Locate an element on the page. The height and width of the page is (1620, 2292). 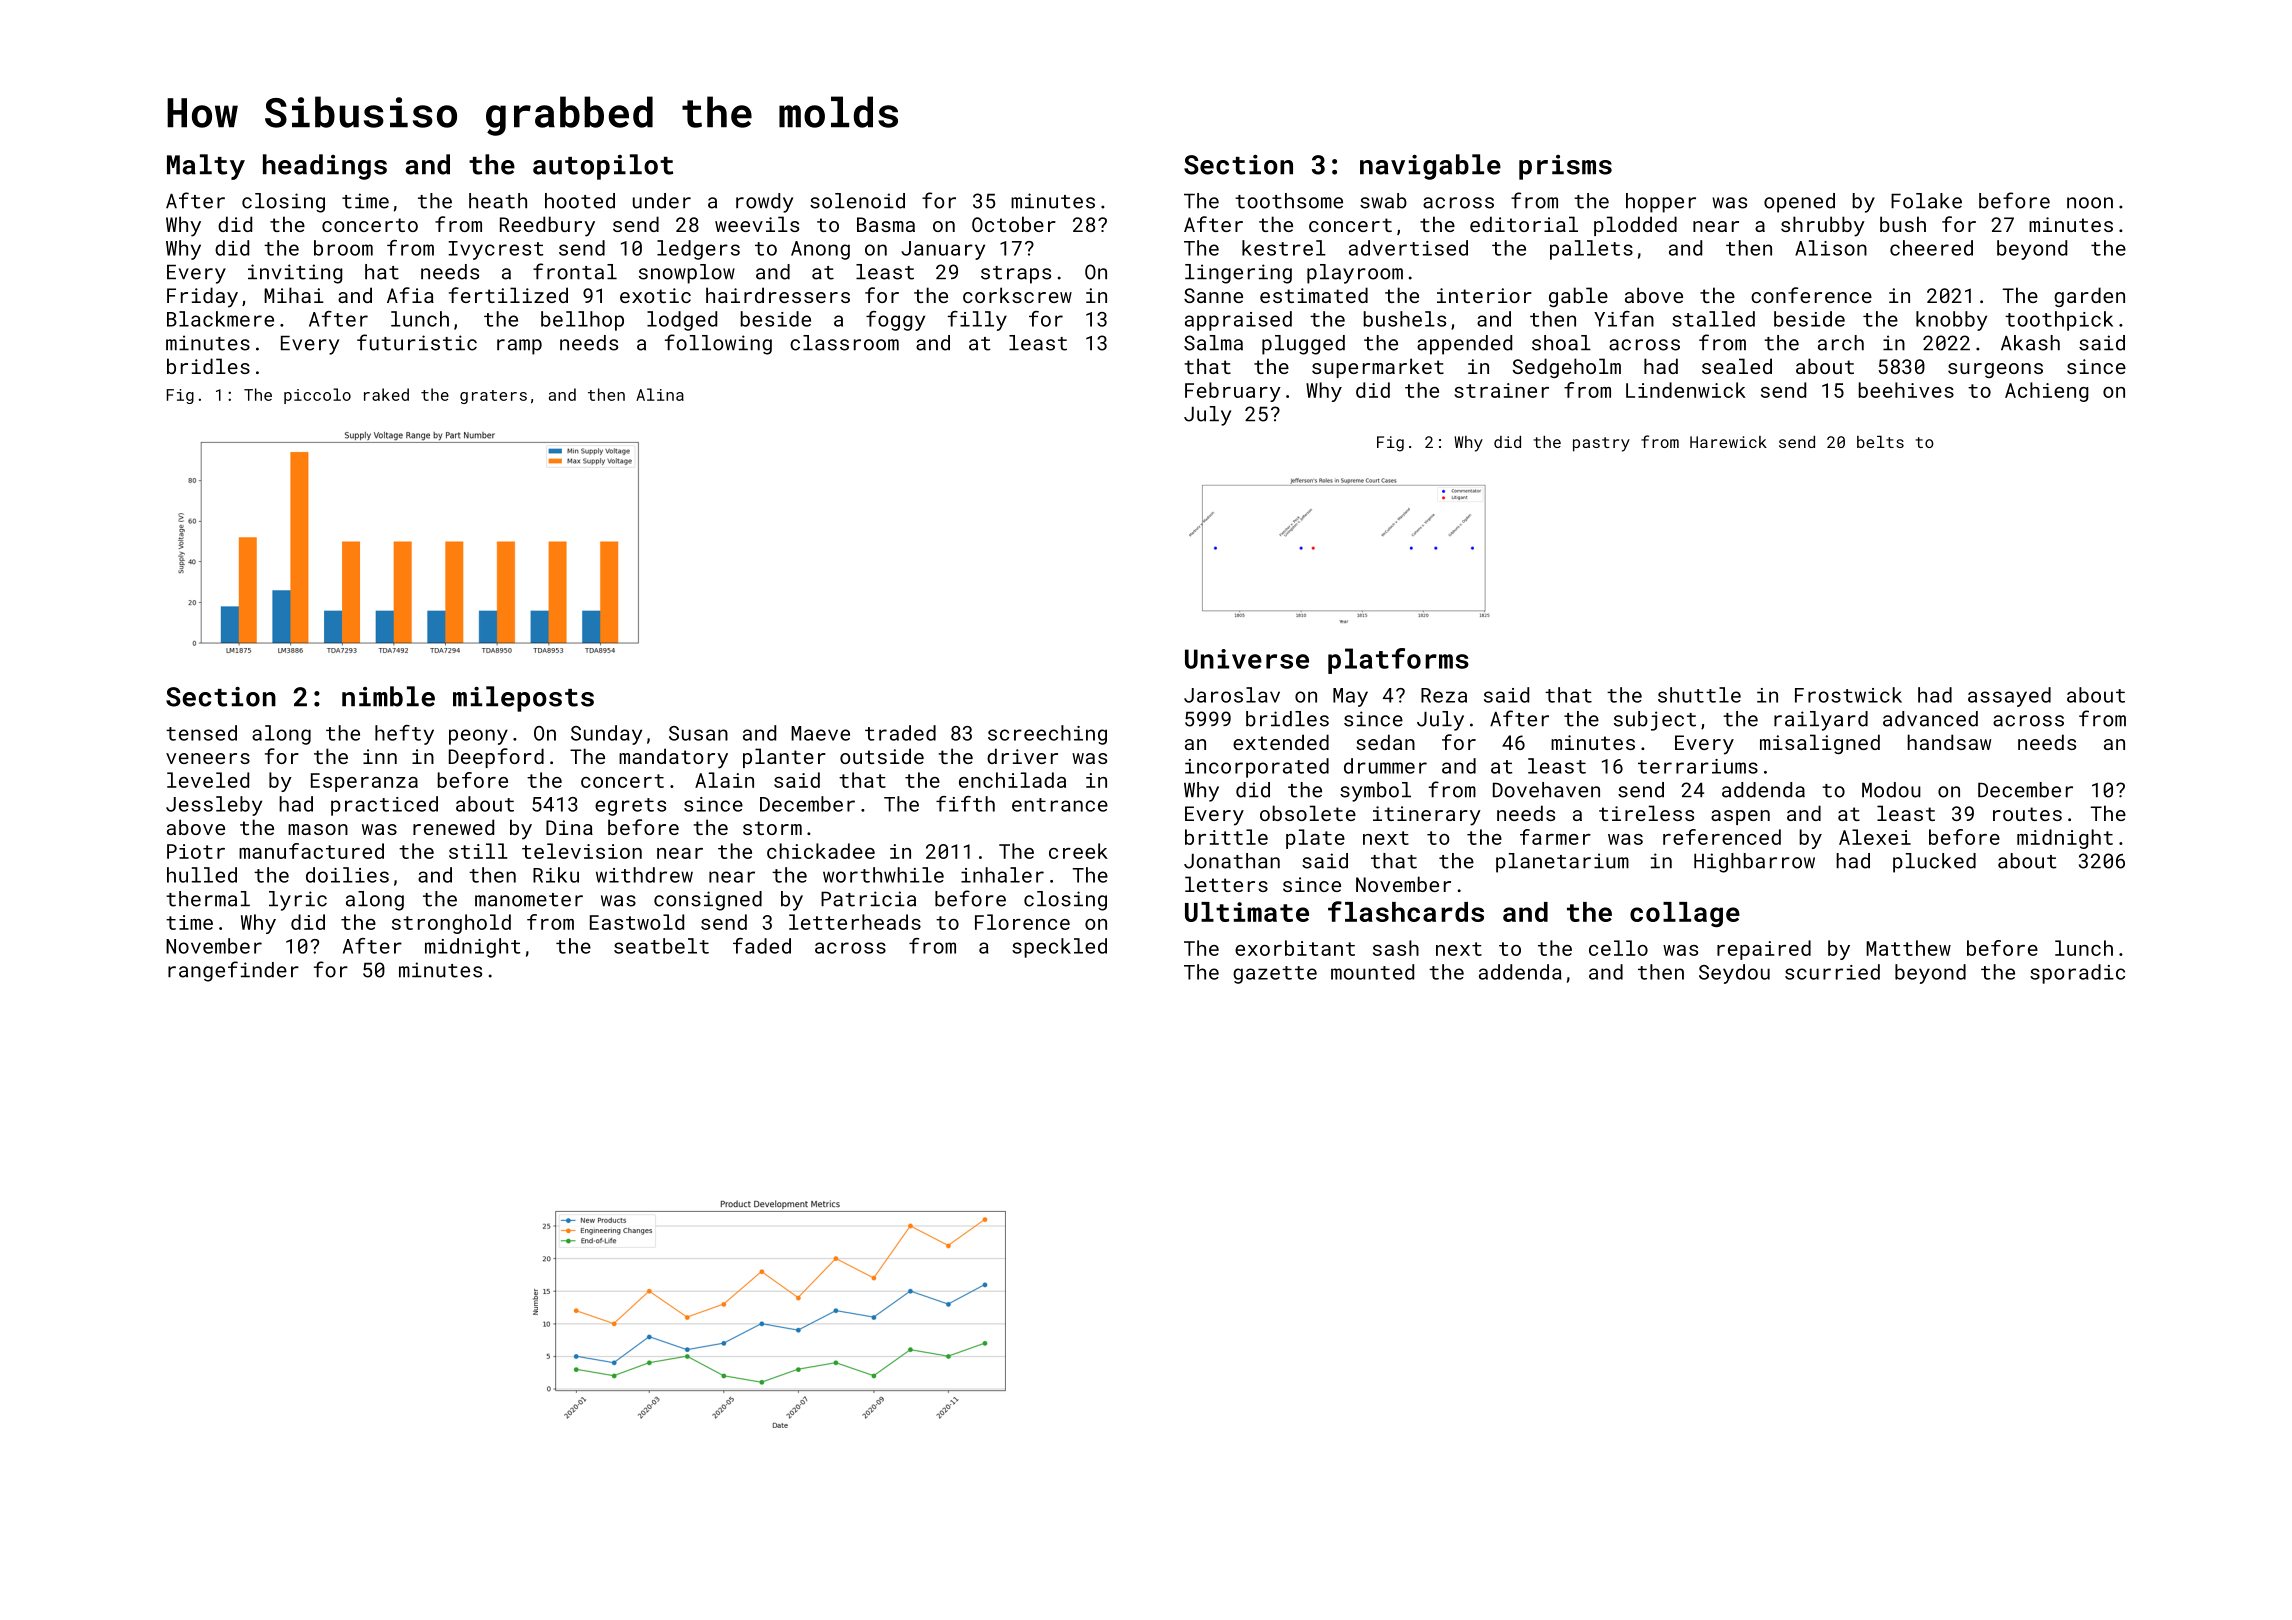
noon is located at coordinates (2090, 203).
